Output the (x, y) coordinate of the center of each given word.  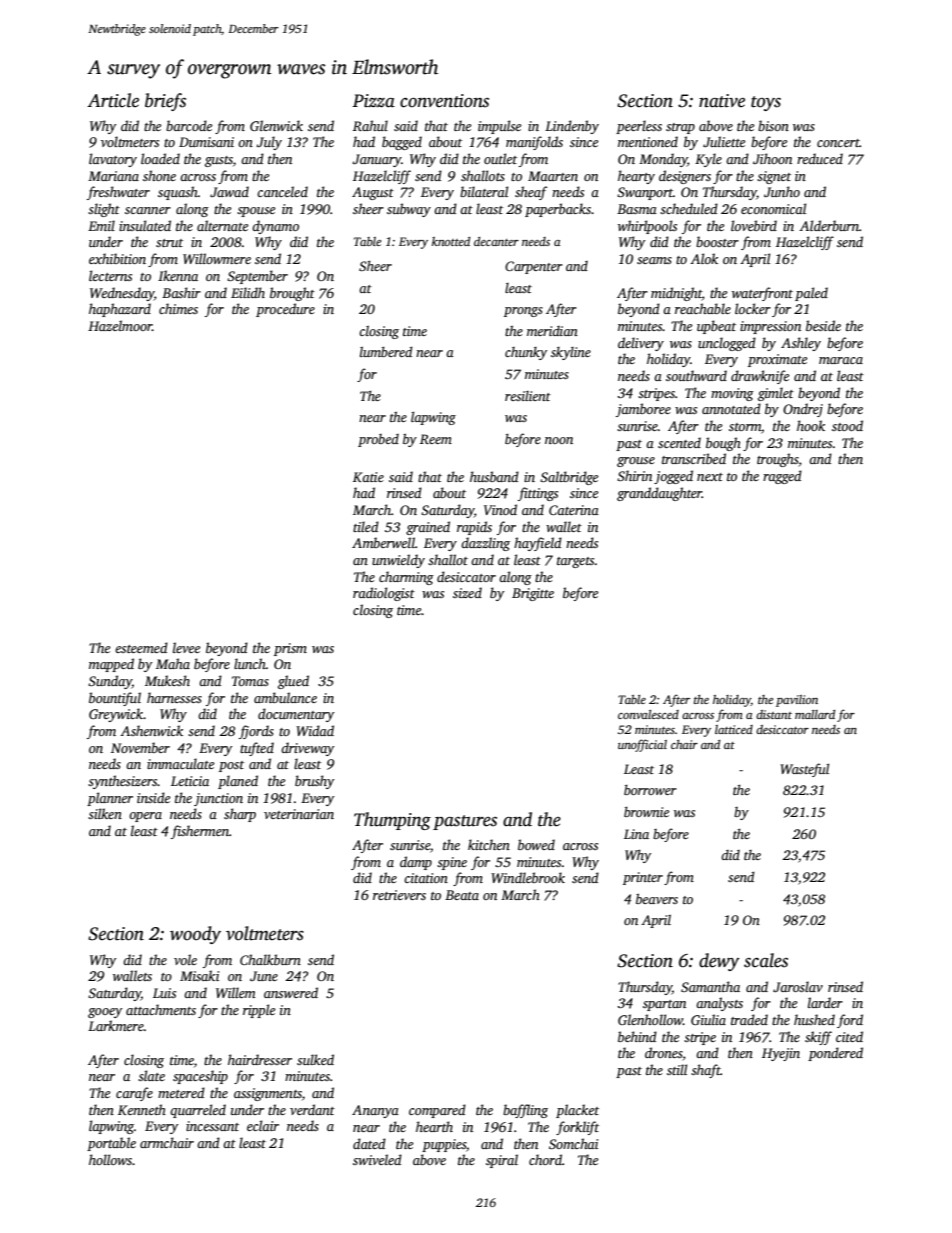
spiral (502, 1161)
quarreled (198, 1111)
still (677, 1069)
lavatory (113, 160)
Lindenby (572, 127)
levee (186, 647)
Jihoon (772, 158)
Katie (368, 477)
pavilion (797, 701)
